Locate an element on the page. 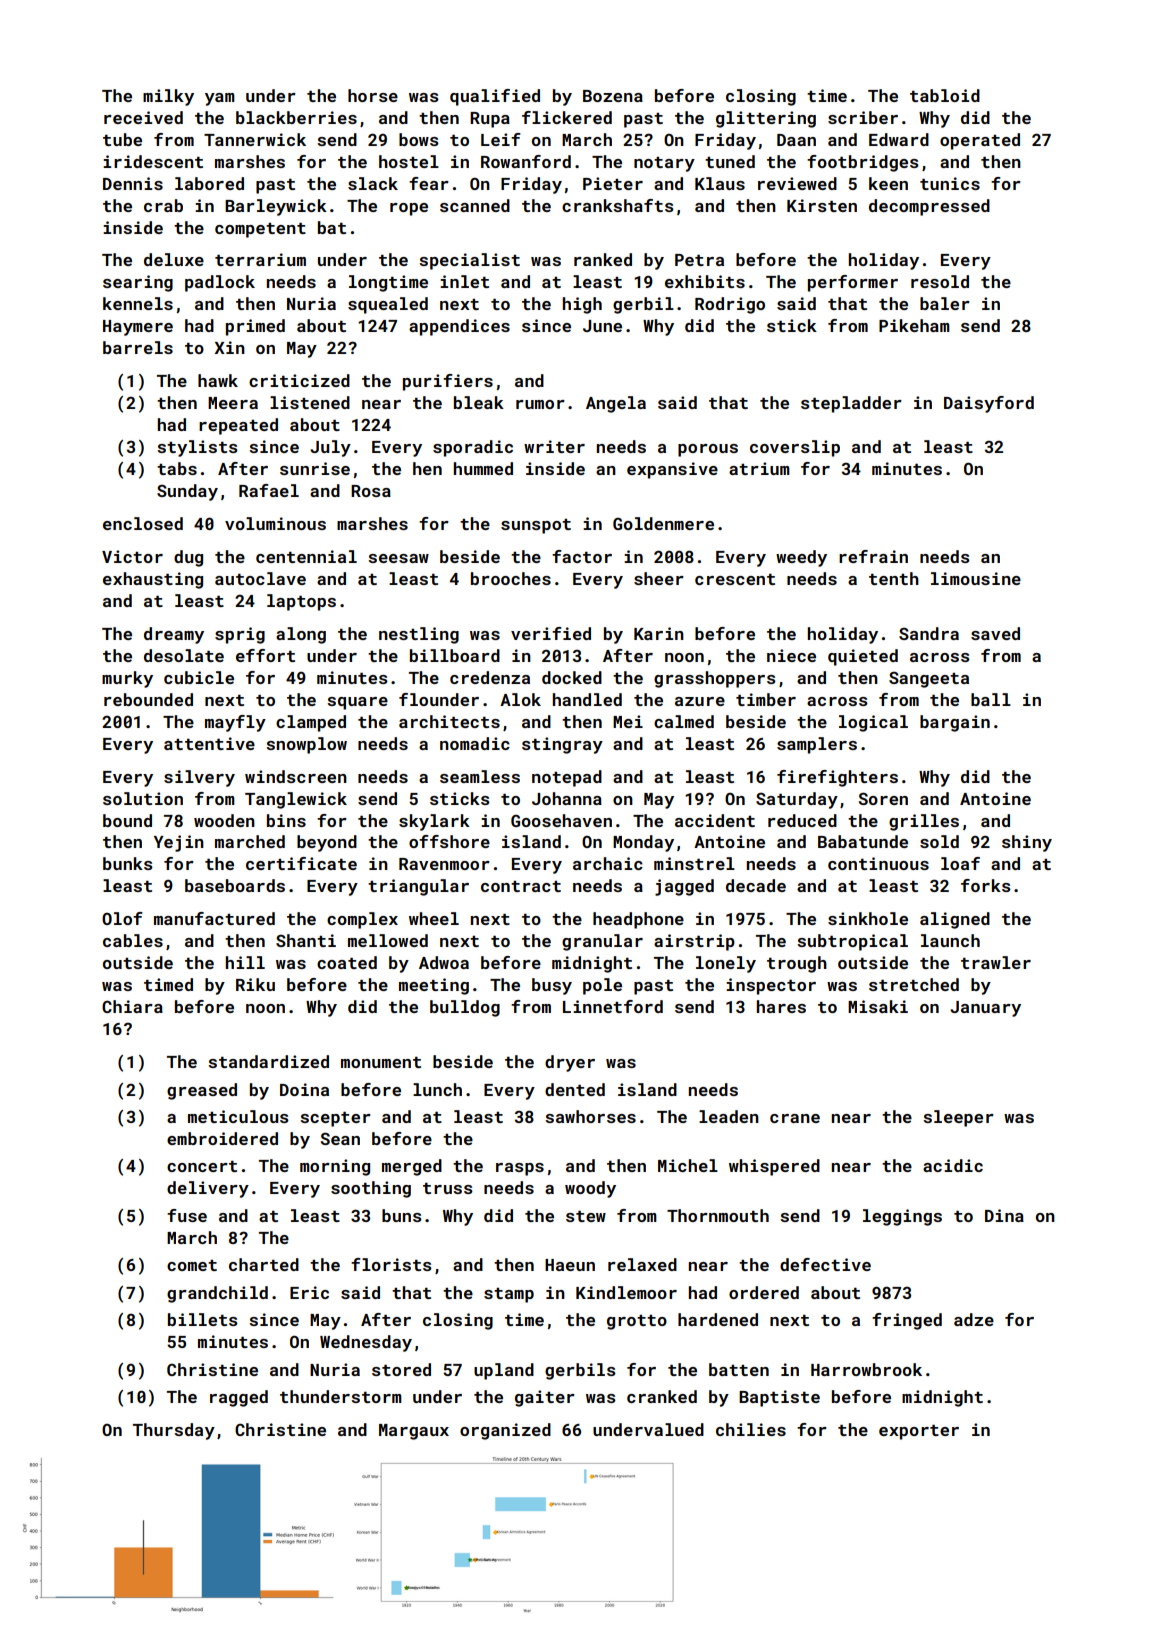  Bozena is located at coordinates (613, 96).
